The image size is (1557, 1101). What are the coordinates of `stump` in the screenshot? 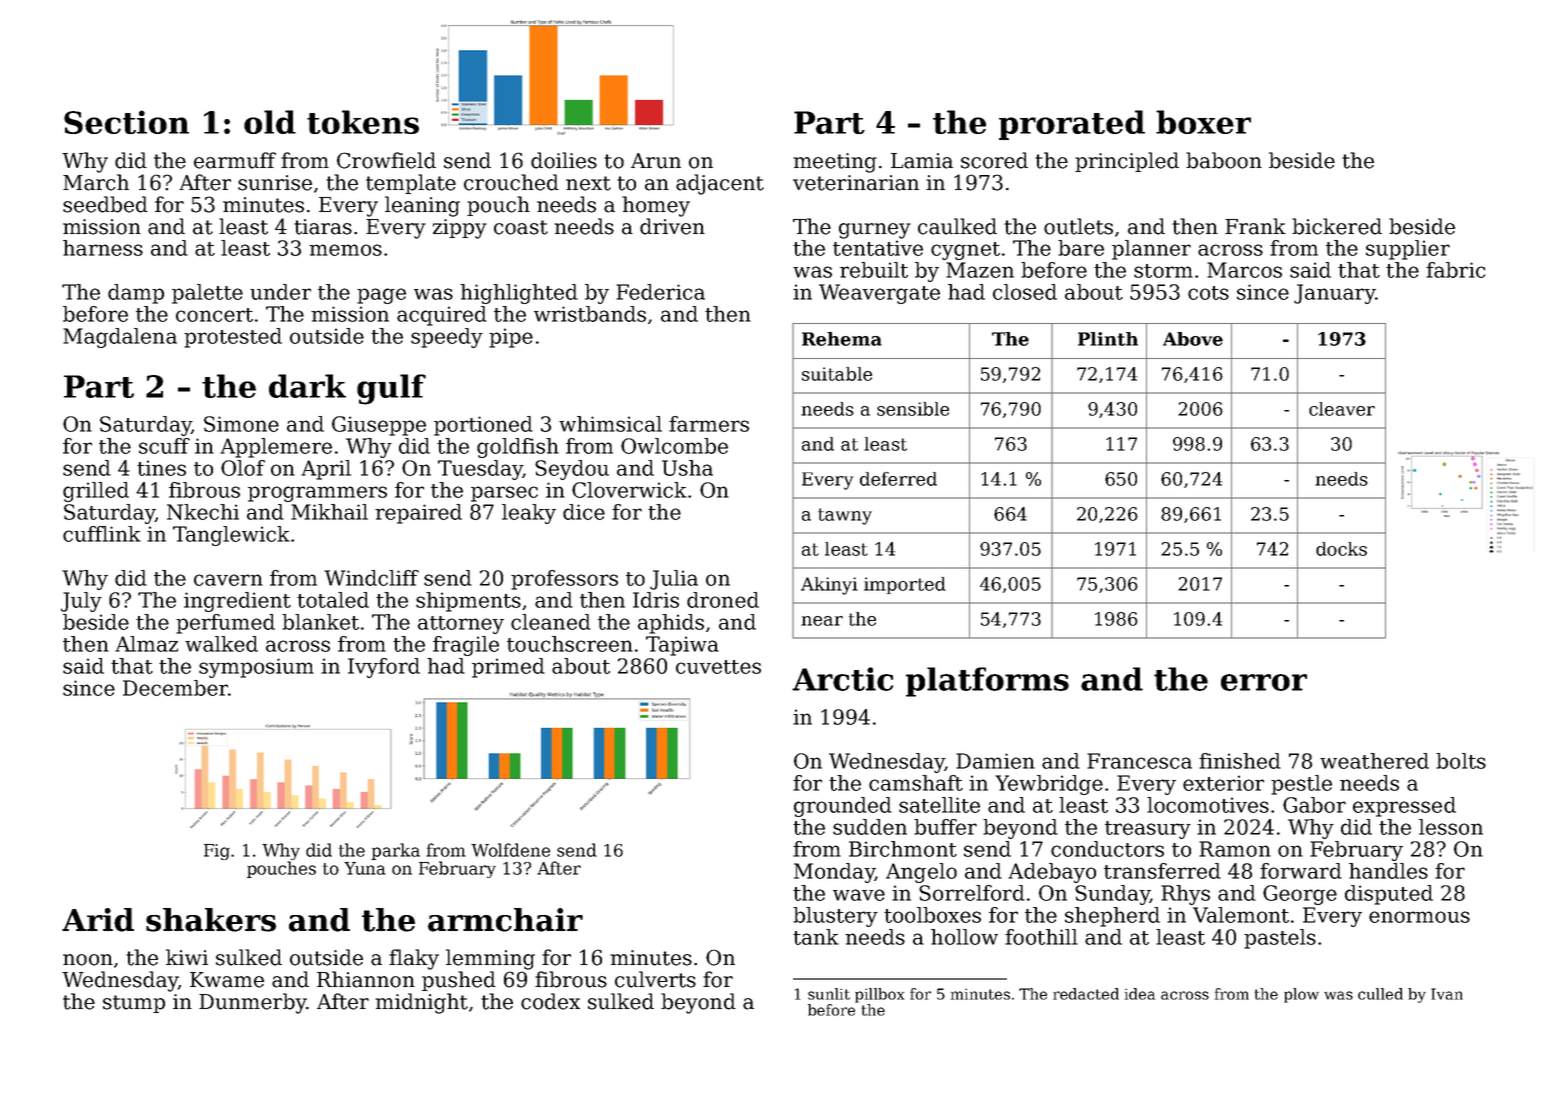 It's located at (134, 1004).
